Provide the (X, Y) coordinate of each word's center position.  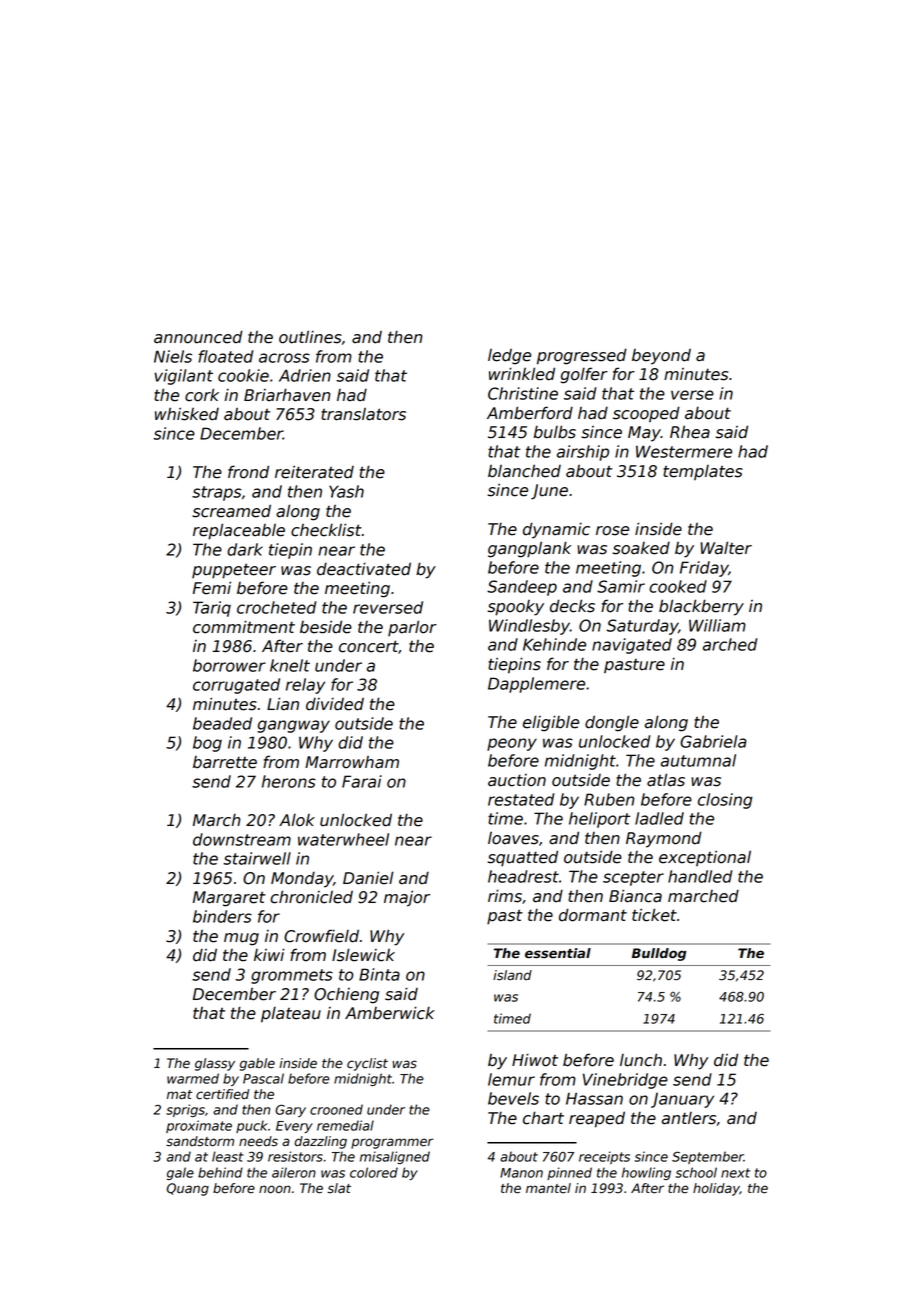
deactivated (364, 569)
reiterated (314, 472)
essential (558, 953)
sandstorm (200, 1141)
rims (505, 896)
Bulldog (659, 954)
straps (216, 493)
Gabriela (713, 741)
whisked (187, 414)
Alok (297, 820)
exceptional (705, 858)
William (717, 625)
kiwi (269, 954)
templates (703, 473)
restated (521, 799)
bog (207, 744)
